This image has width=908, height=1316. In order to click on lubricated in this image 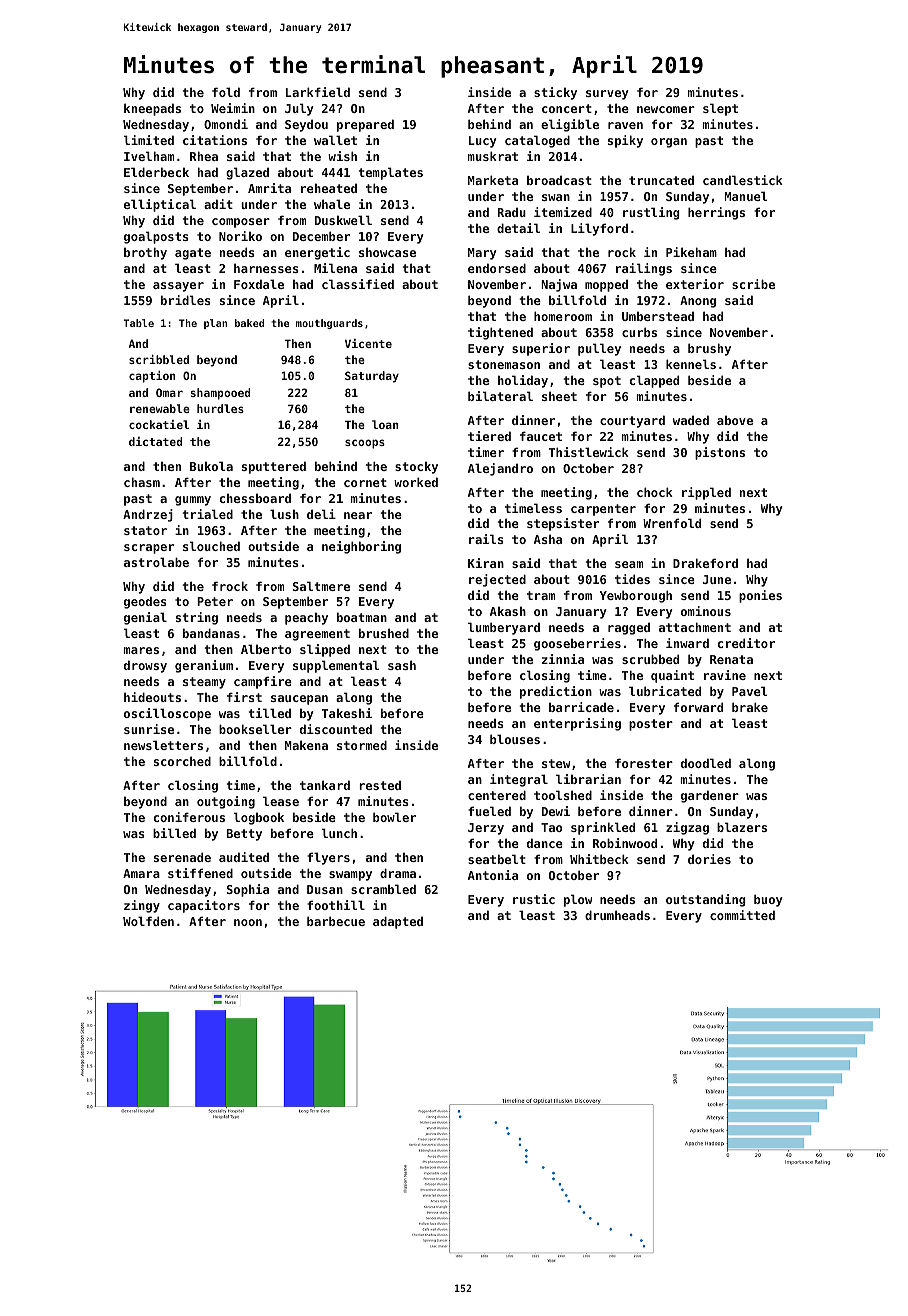, I will do `click(665, 691)`.
